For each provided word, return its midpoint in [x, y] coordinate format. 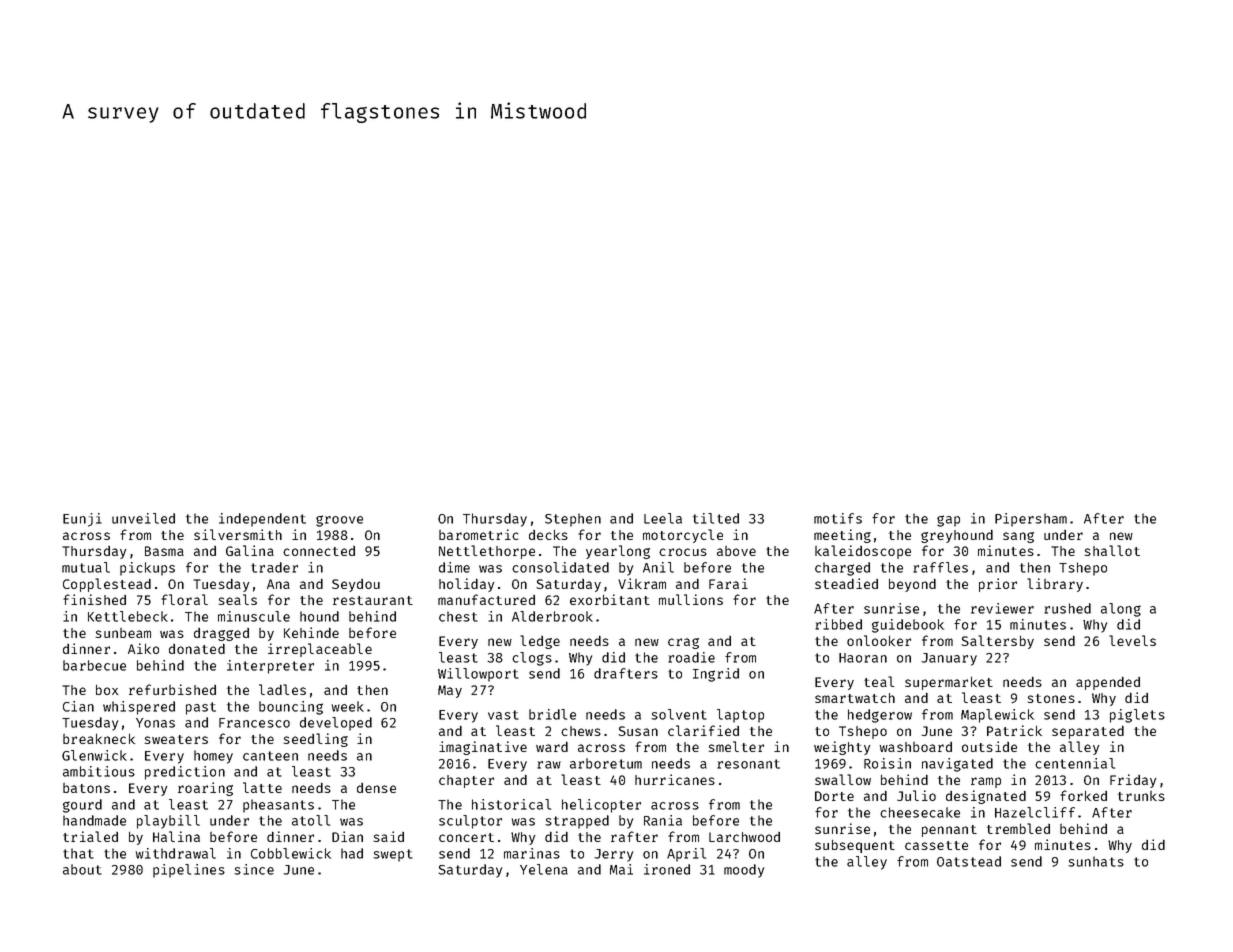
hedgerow [880, 716]
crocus [683, 552]
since [254, 869]
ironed [667, 869]
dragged [221, 634]
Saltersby [997, 642]
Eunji [82, 520]
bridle [552, 714]
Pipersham [1031, 520]
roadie [691, 657]
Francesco [254, 723]
